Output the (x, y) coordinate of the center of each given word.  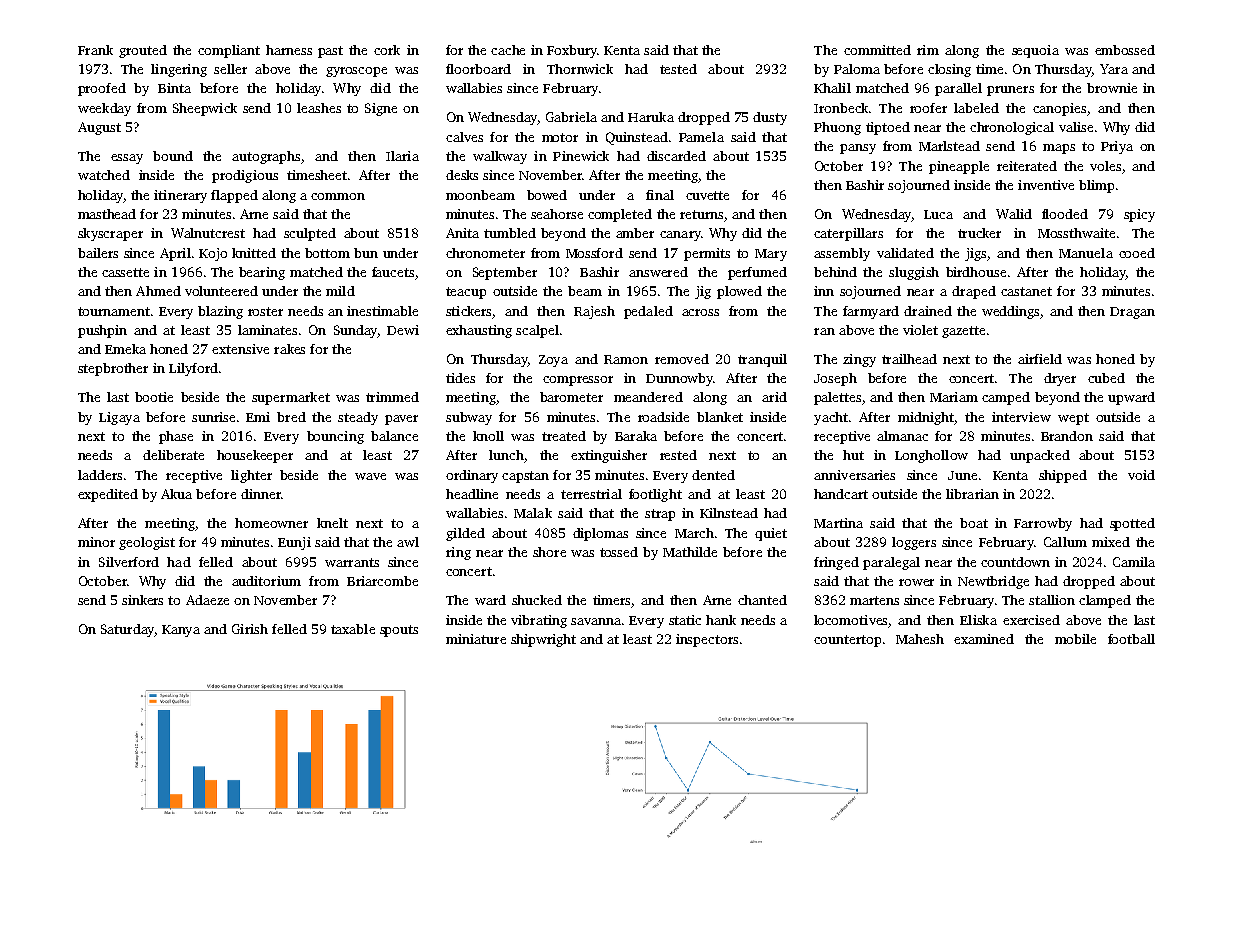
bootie (154, 397)
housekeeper (255, 456)
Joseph (835, 379)
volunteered (221, 291)
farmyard (871, 312)
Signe (381, 109)
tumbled (510, 233)
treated (564, 436)
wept (1073, 419)
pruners (1010, 91)
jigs (975, 254)
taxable (353, 629)
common (338, 196)
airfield (1040, 359)
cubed (1106, 378)
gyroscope (356, 72)
